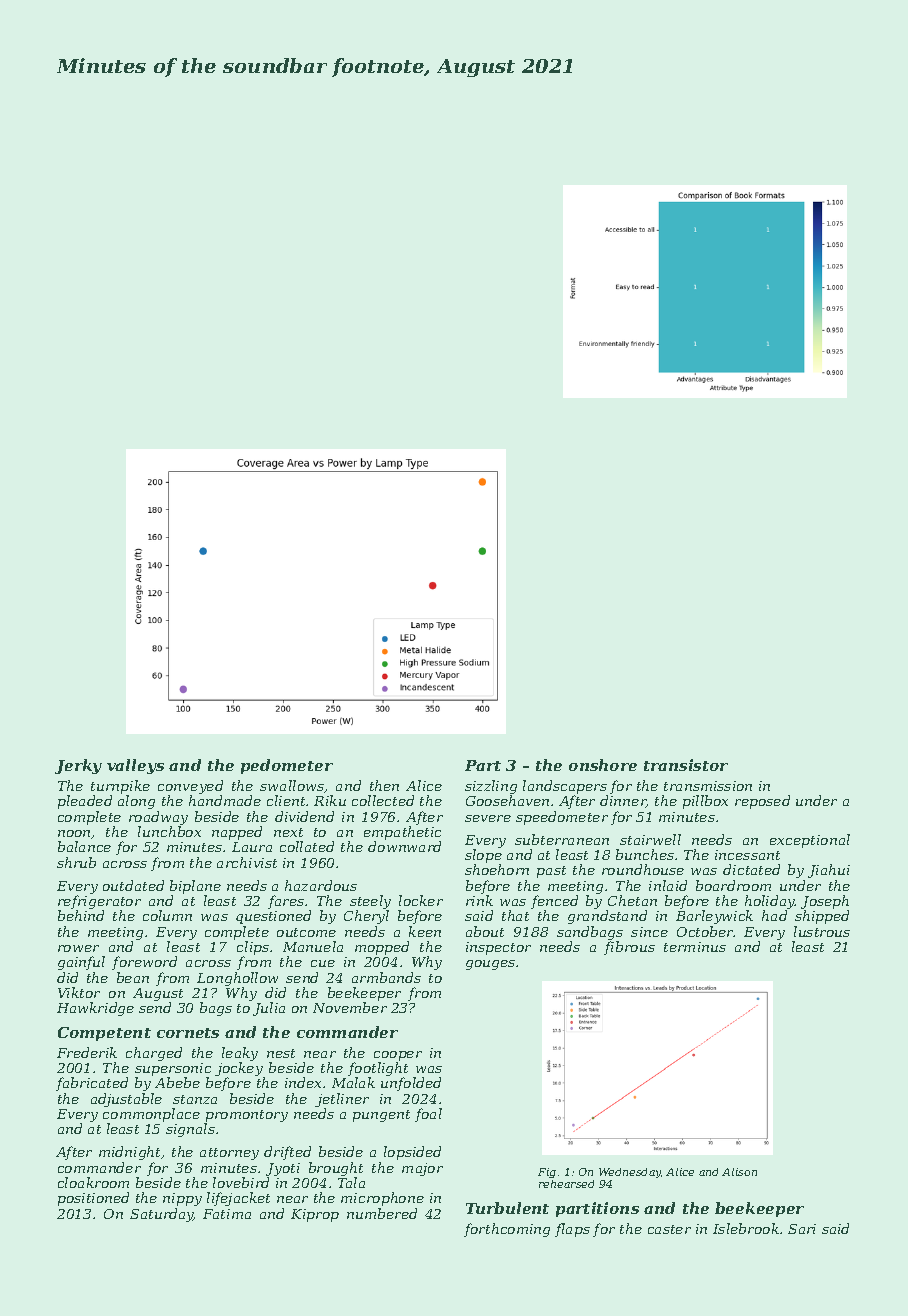  I want to click on fibrous, so click(629, 948).
